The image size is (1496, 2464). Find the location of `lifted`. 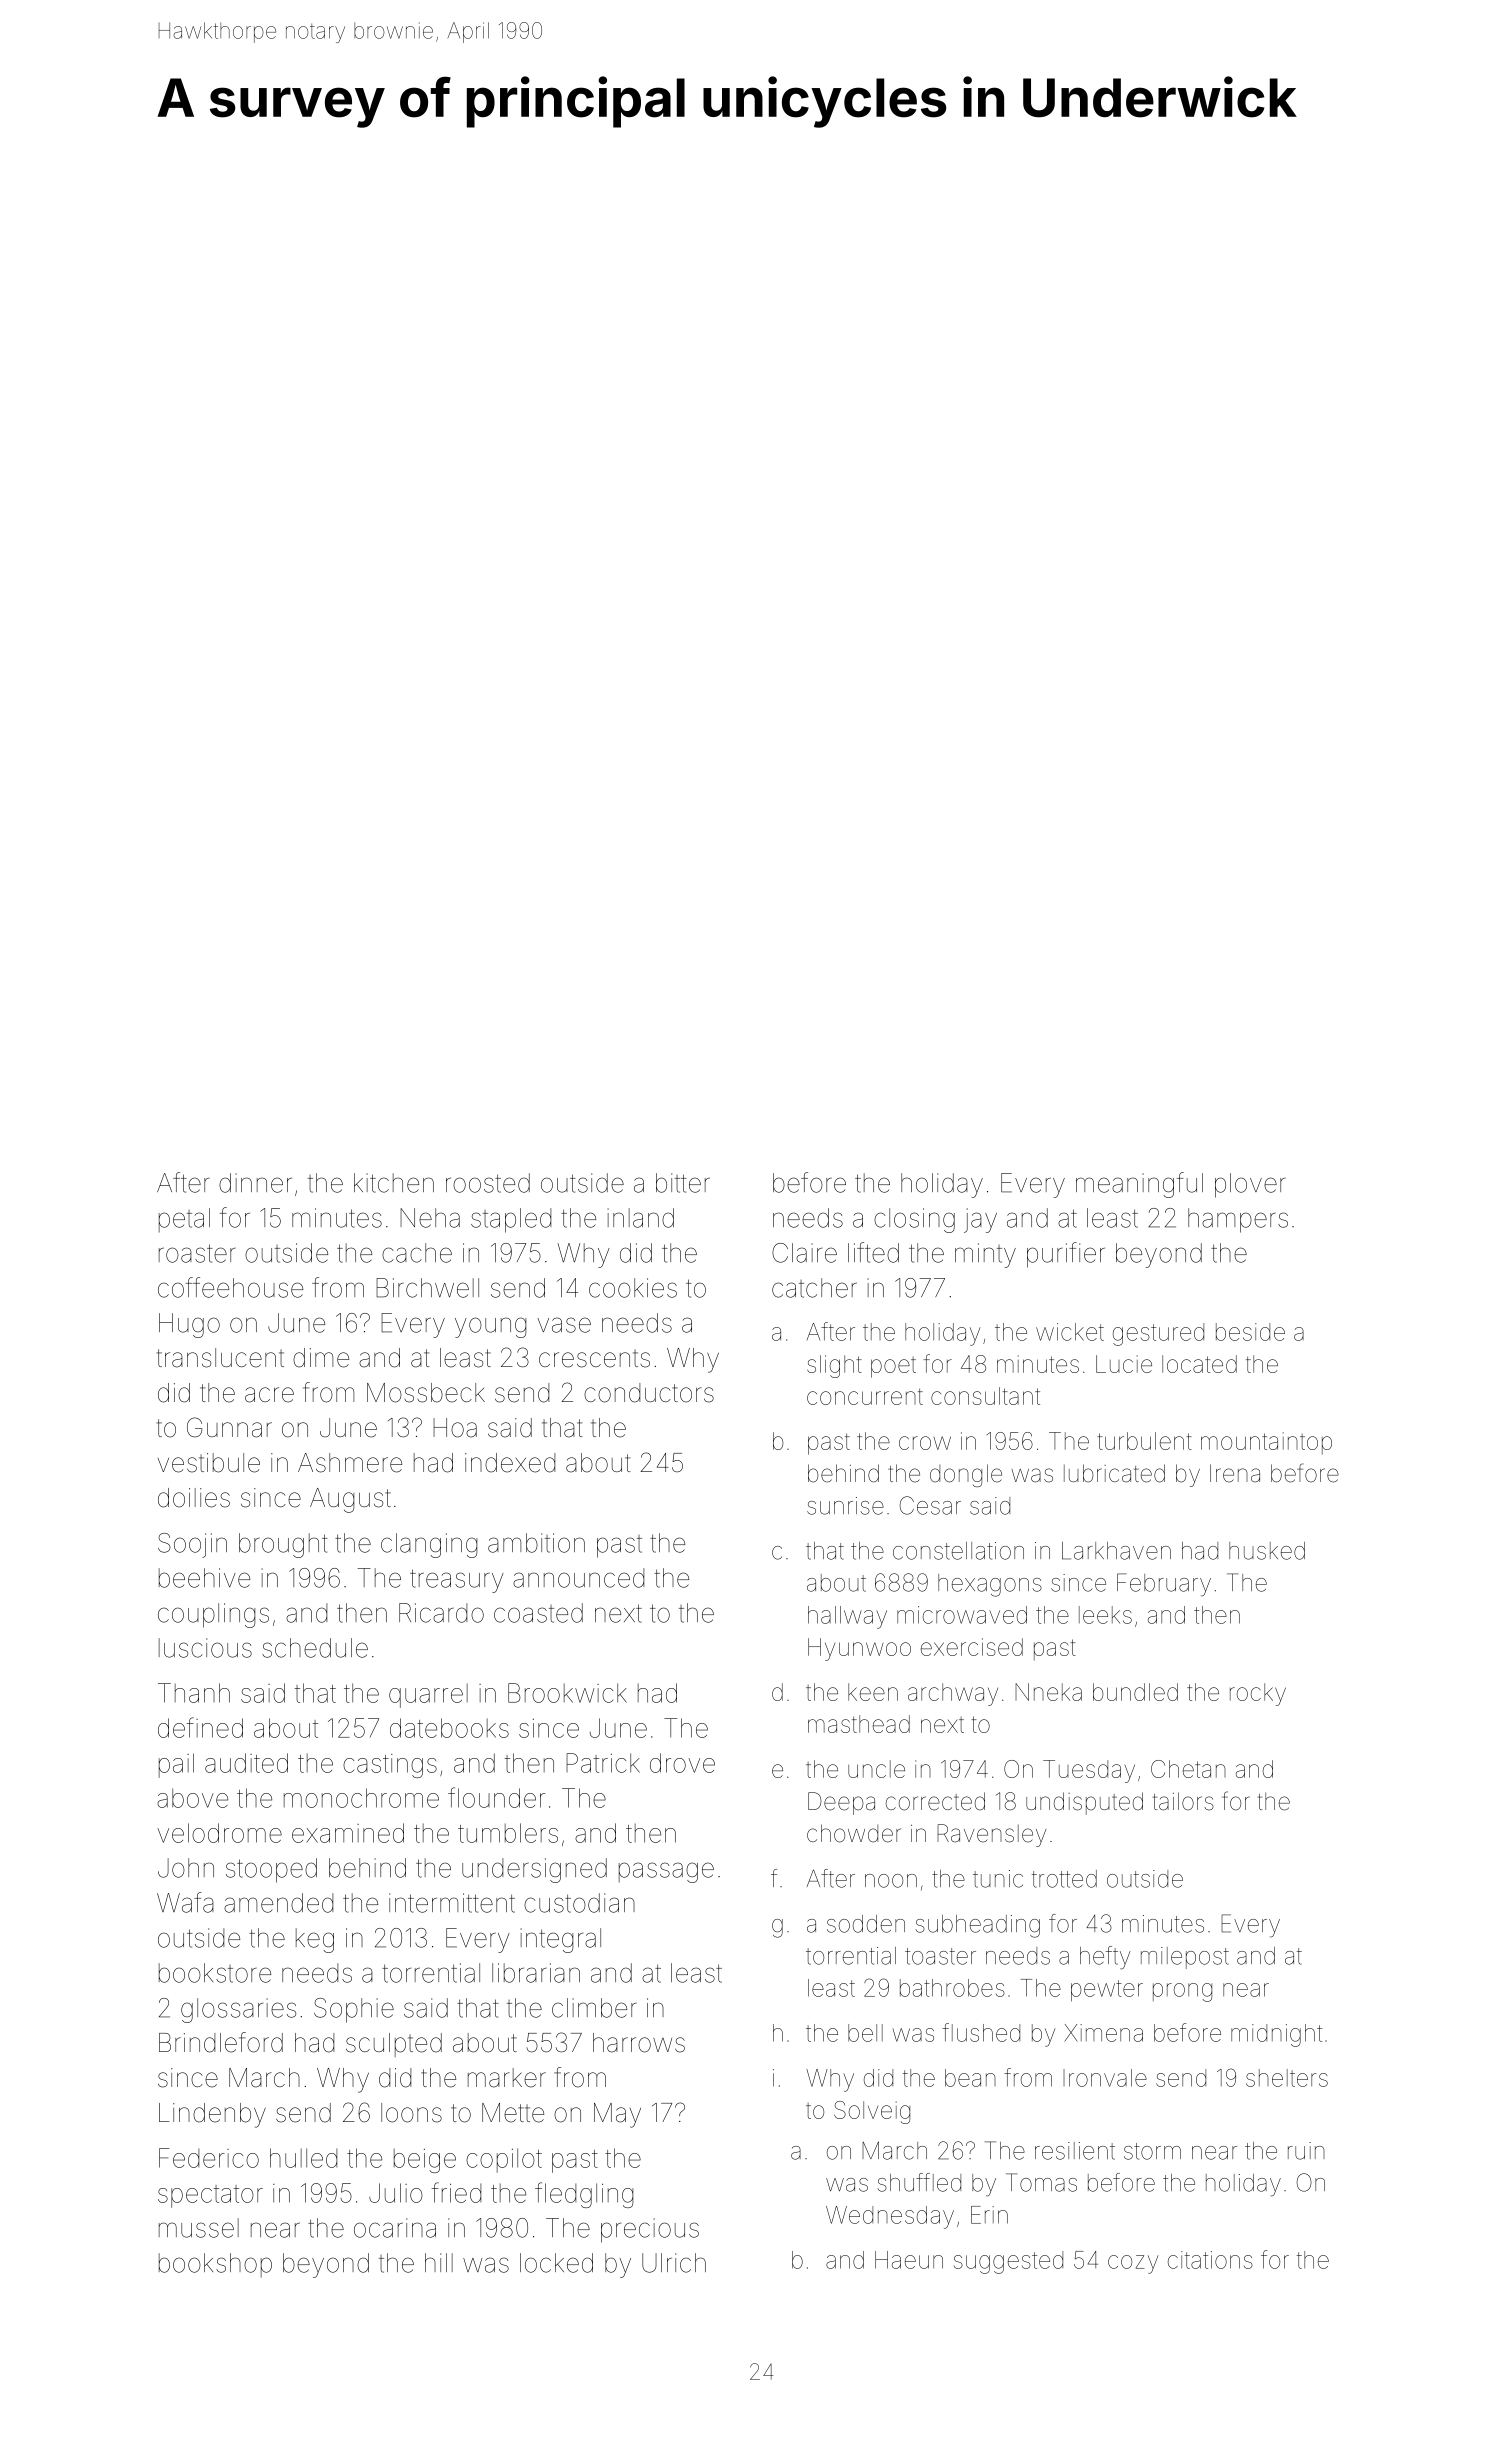

lifted is located at coordinates (873, 1252).
